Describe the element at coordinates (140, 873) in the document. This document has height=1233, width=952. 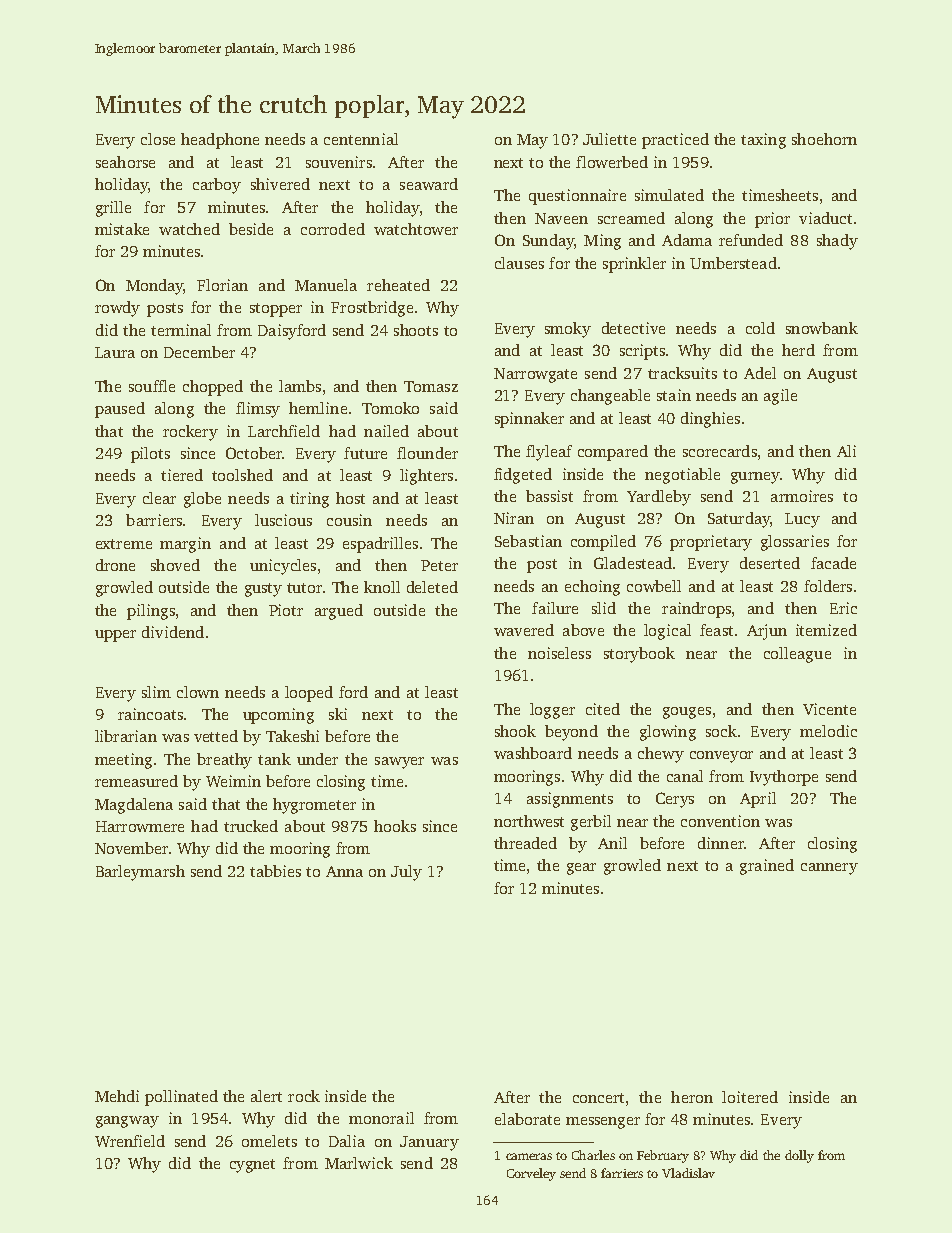
I see `Barleymarsh` at that location.
